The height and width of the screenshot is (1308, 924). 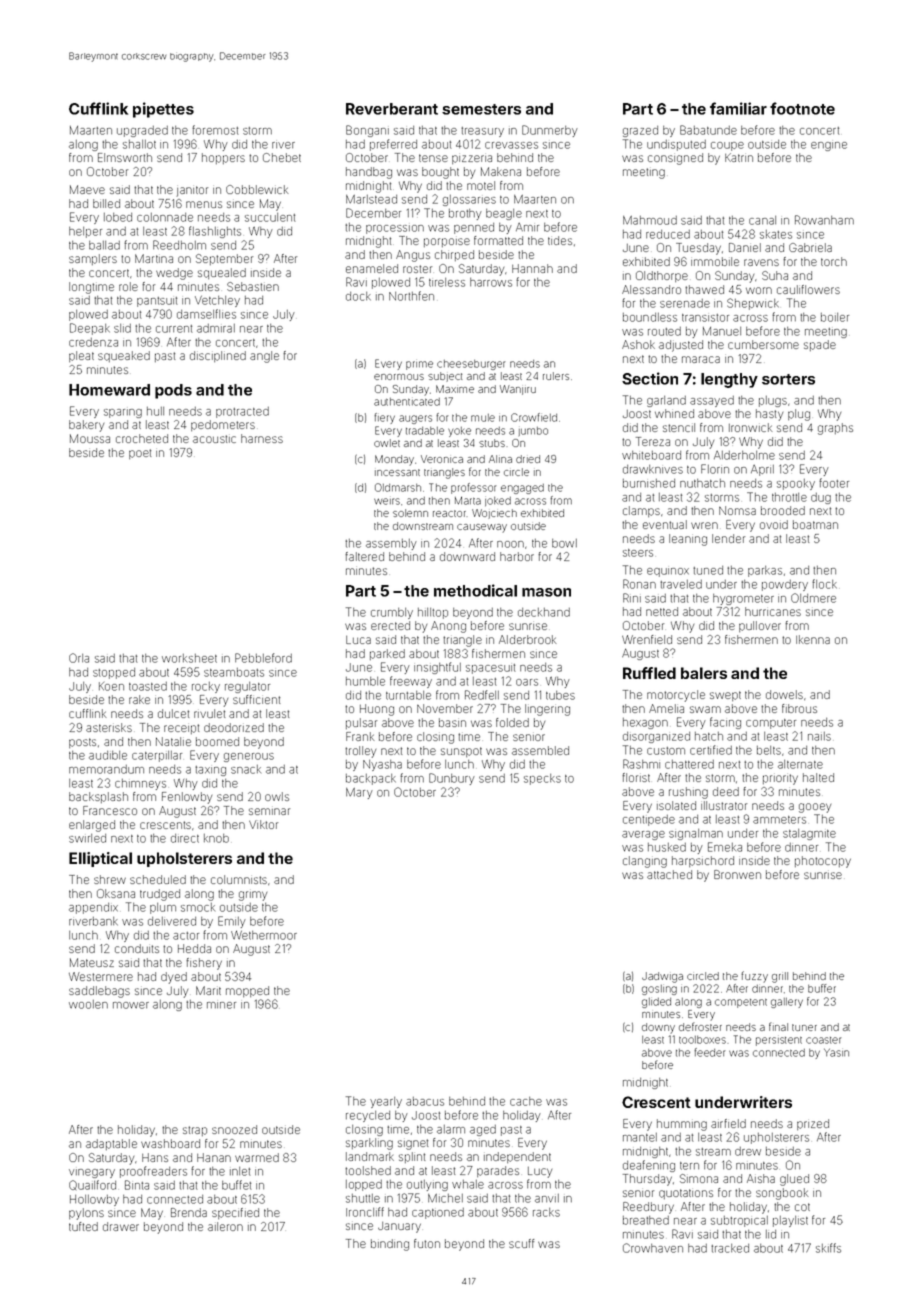 I want to click on graphs, so click(x=835, y=429).
